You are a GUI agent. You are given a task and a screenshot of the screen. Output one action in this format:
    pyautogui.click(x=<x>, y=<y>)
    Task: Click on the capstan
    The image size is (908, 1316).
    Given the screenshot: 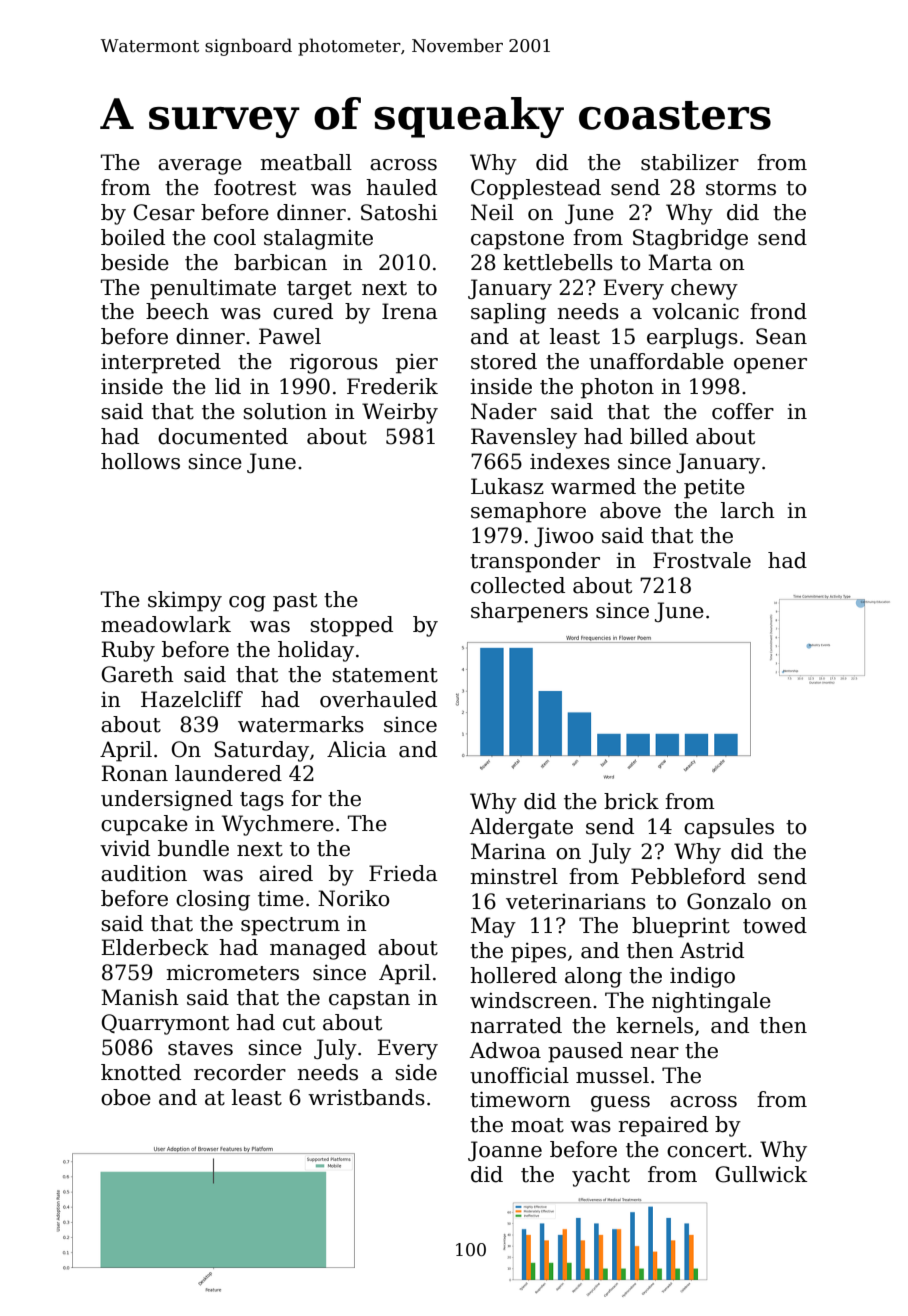 What is the action you would take?
    pyautogui.click(x=369, y=1000)
